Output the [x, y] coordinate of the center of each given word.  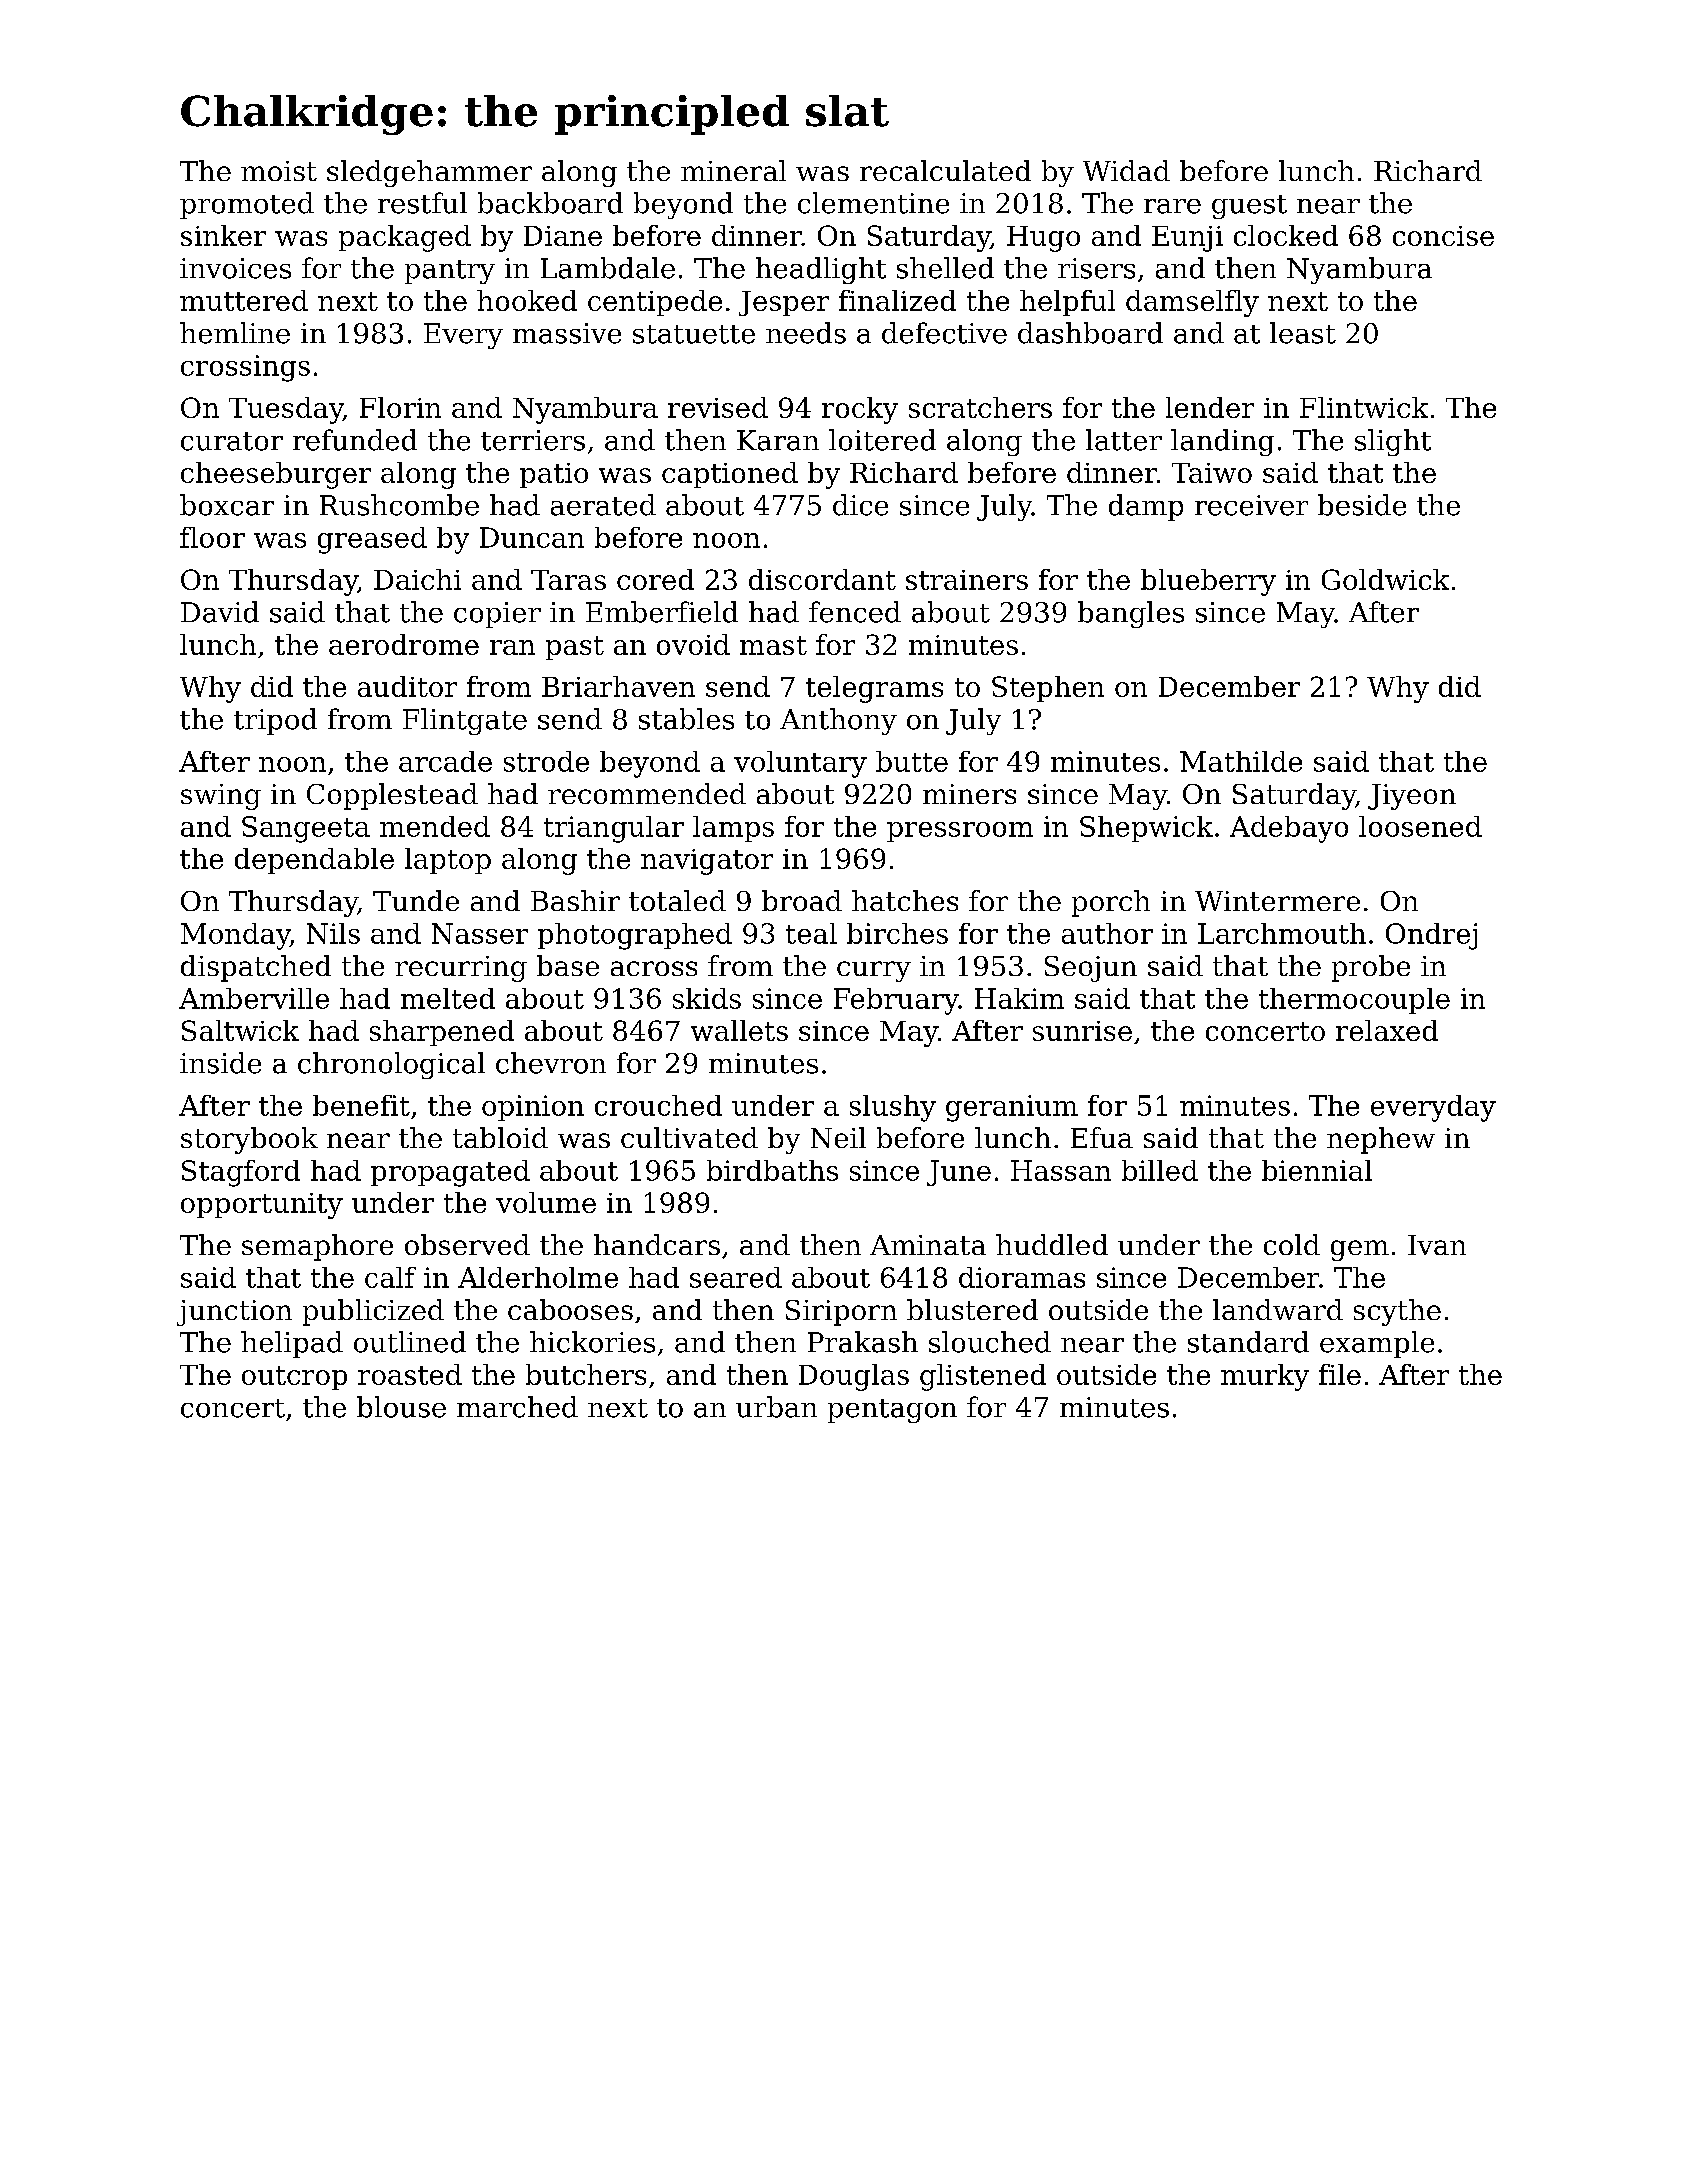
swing [221, 797]
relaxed [1387, 1030]
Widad [1126, 170]
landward [1278, 1309]
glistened [983, 1377]
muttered [244, 300]
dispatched [256, 968]
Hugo [1043, 239]
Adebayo [1289, 829]
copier [497, 615]
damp [1146, 507]
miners [969, 794]
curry [874, 971]
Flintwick [1364, 407]
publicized [373, 1312]
